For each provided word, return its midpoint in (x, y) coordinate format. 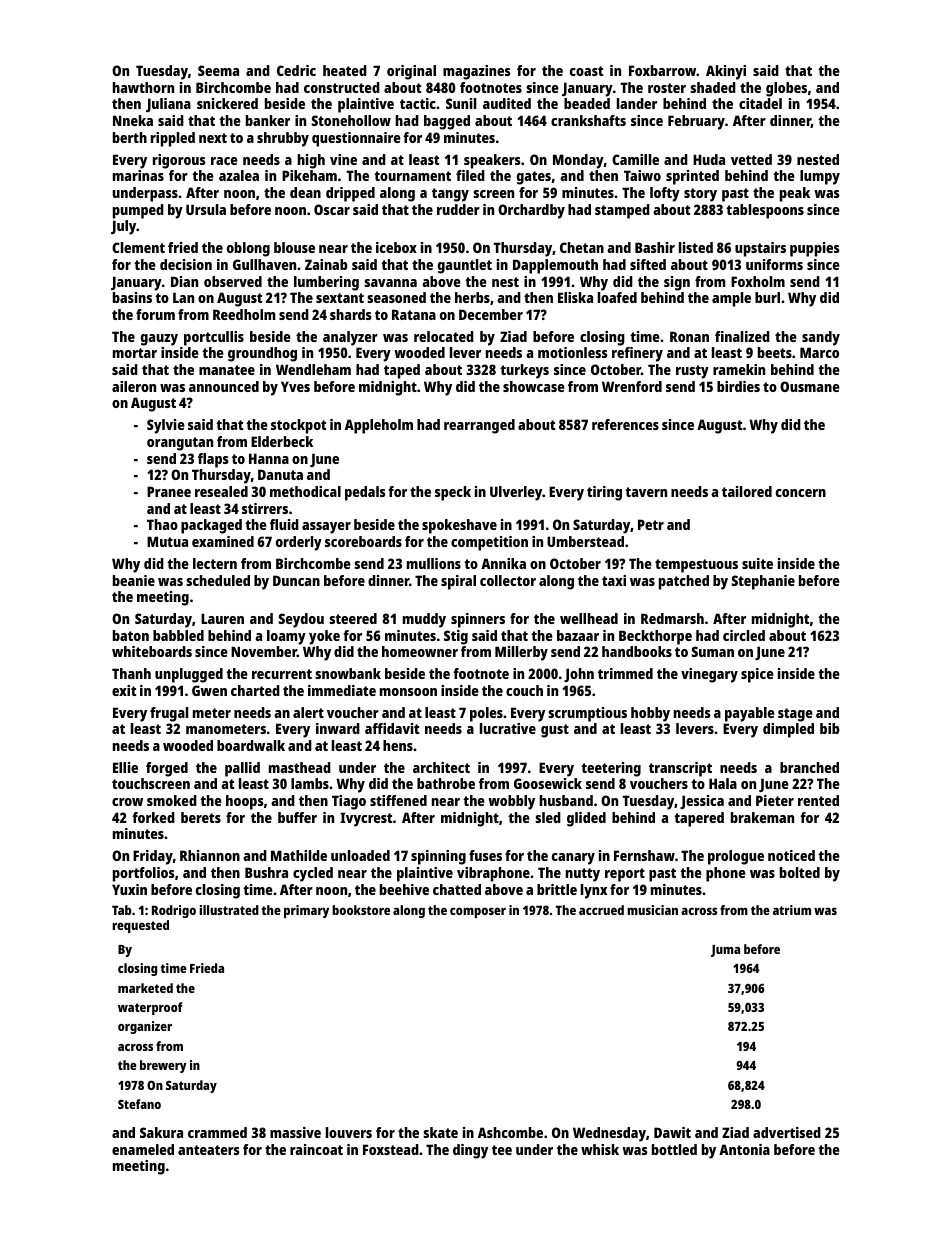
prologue (736, 857)
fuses (485, 855)
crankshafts (588, 120)
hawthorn (143, 87)
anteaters (209, 1150)
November (264, 651)
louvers (349, 1132)
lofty (665, 194)
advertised (787, 1132)
